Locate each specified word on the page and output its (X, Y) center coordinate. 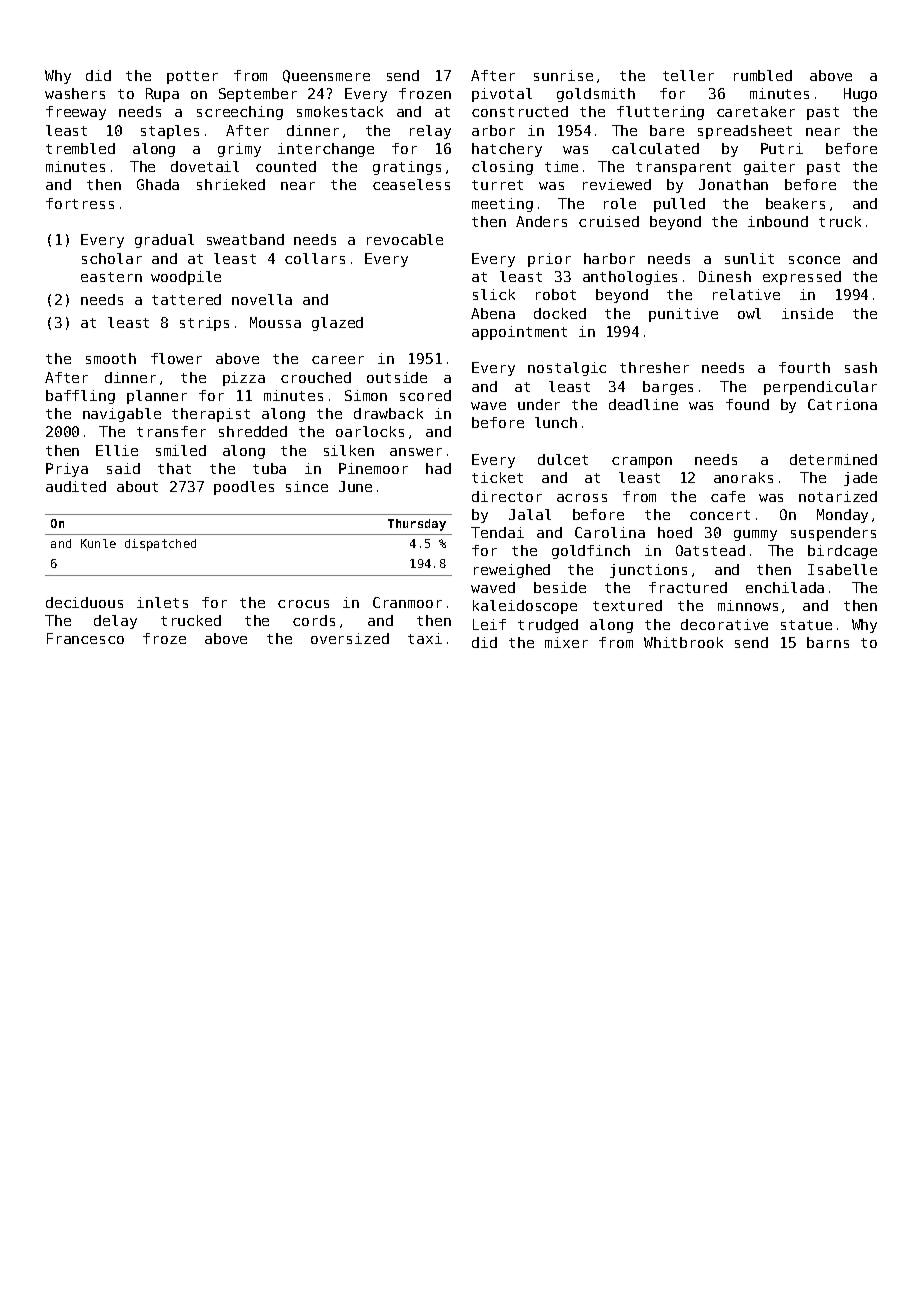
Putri (782, 148)
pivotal (502, 95)
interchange (326, 150)
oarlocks (370, 431)
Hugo (860, 95)
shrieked (231, 184)
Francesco (85, 638)
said (123, 468)
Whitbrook (683, 642)
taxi (425, 638)
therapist (211, 415)
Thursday (417, 525)
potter (192, 77)
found (747, 404)
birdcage (842, 552)
